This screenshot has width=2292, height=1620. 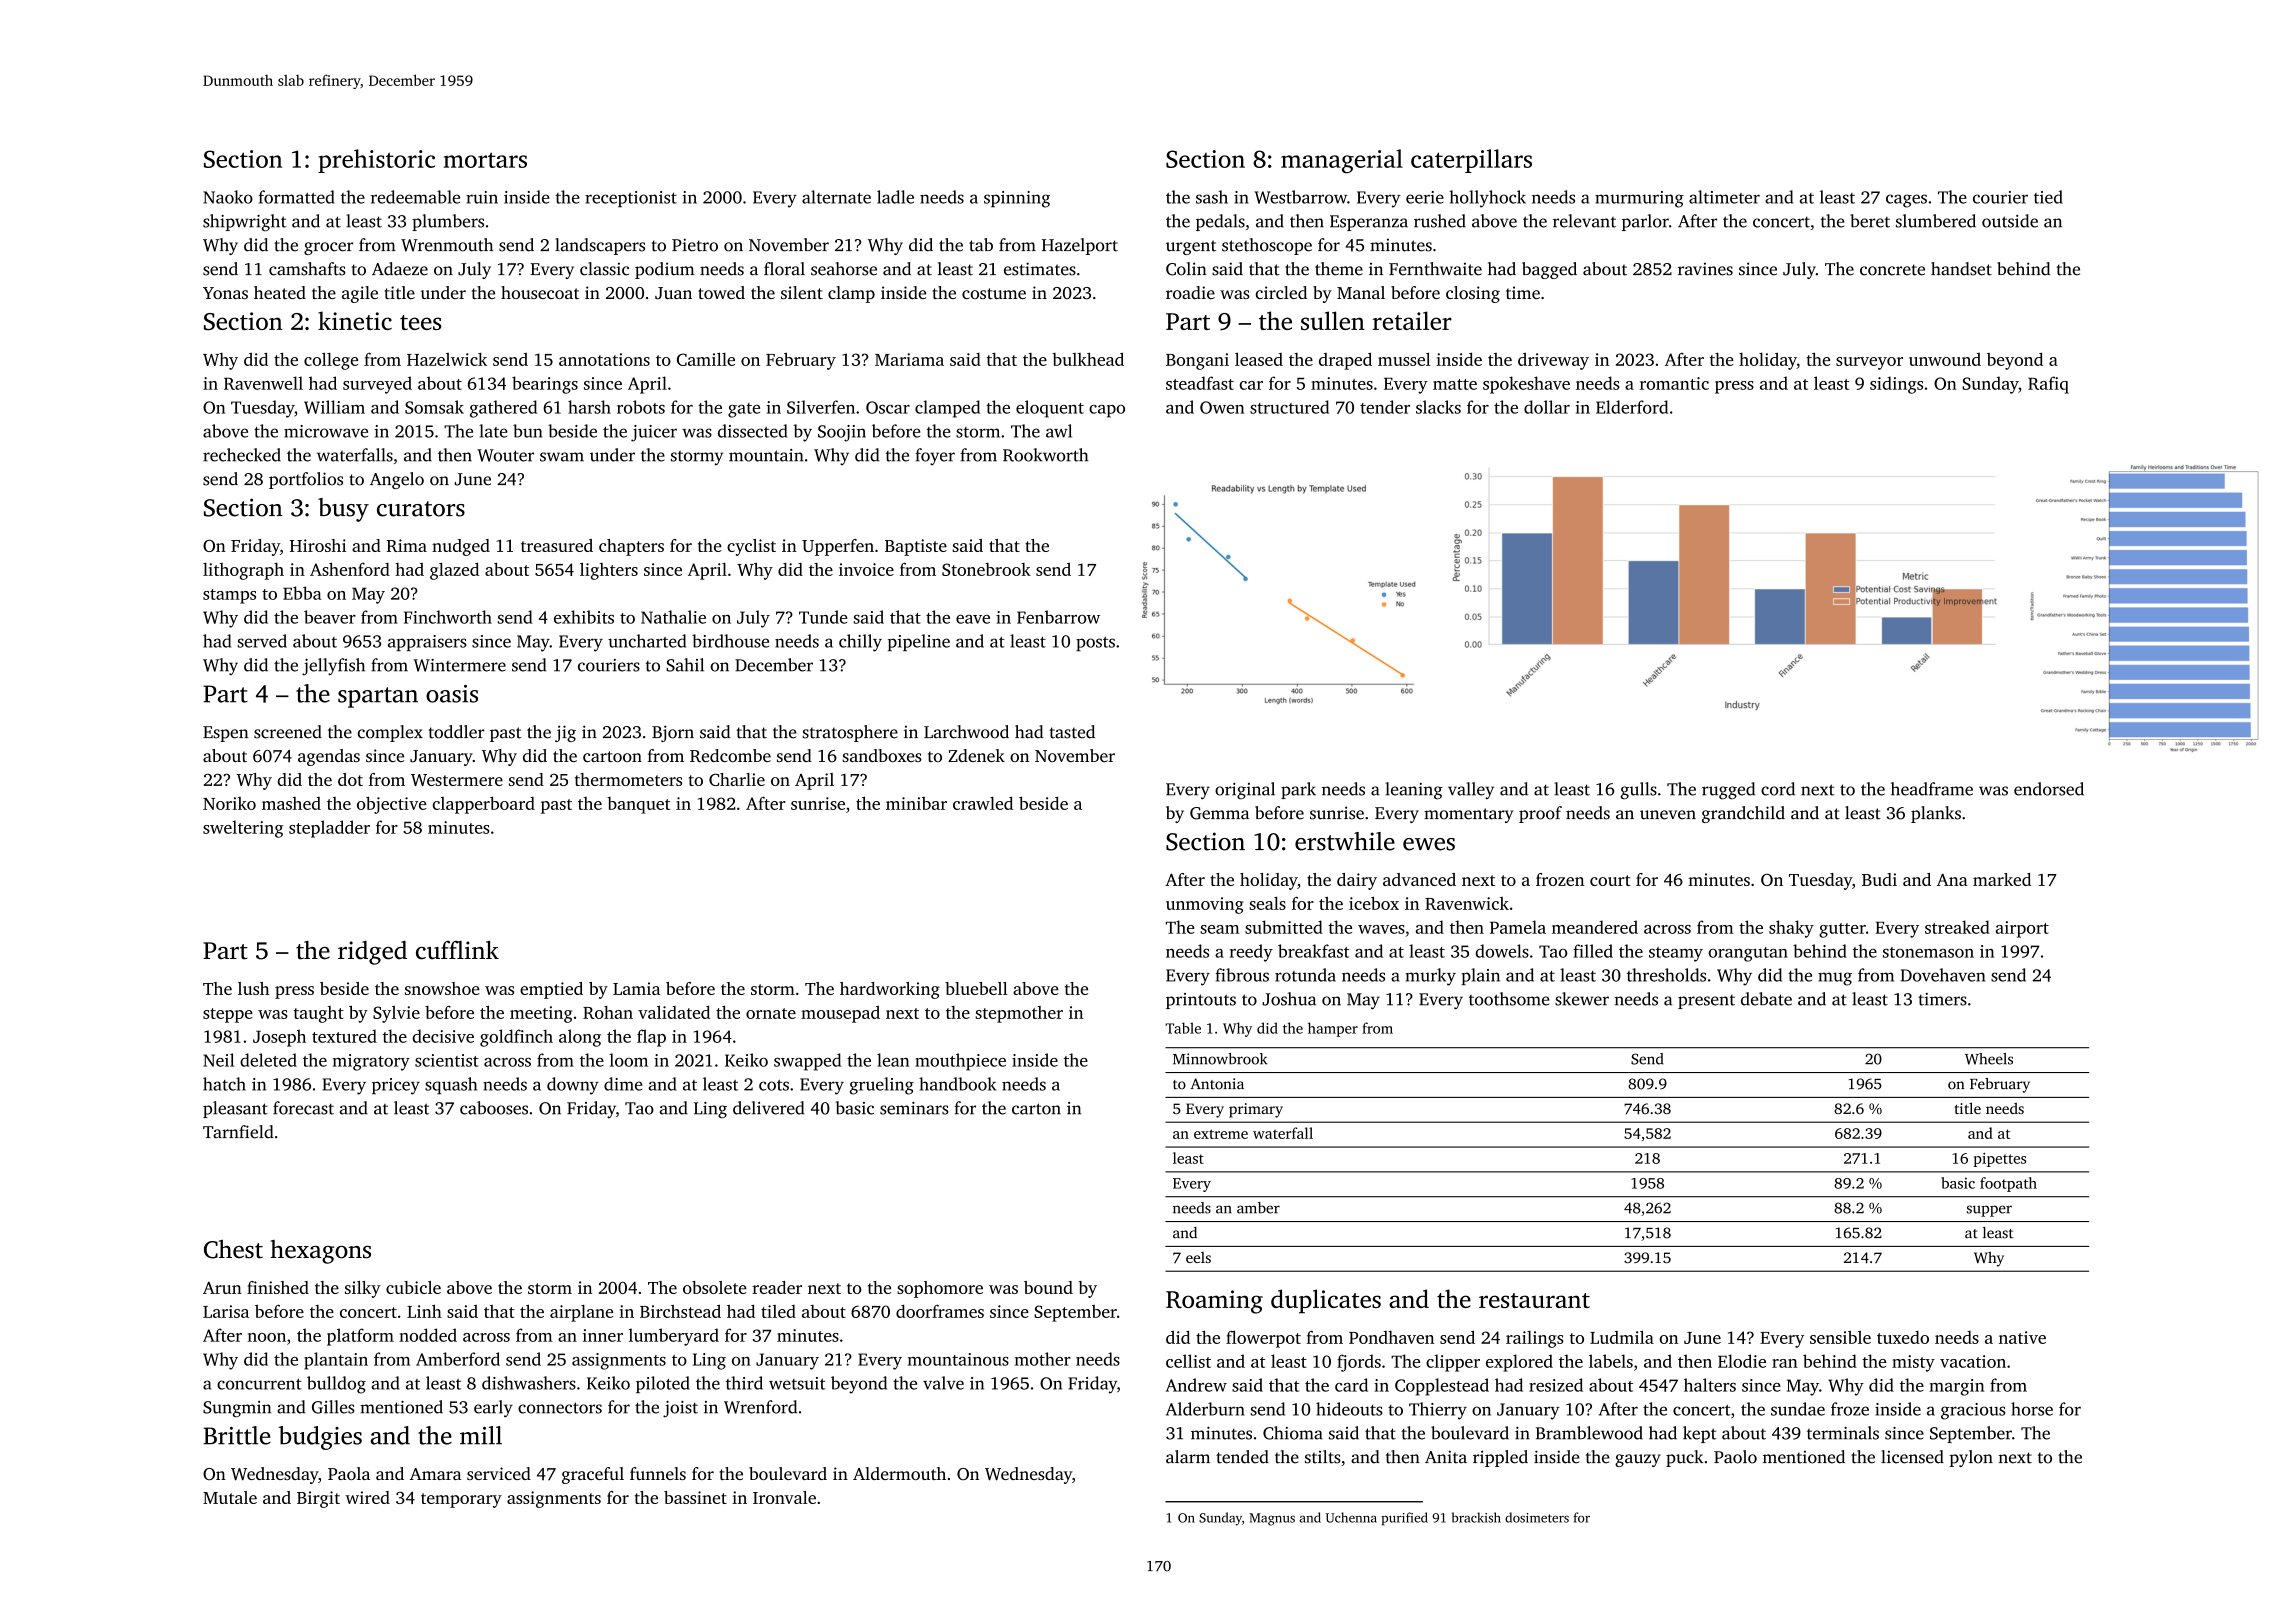 What do you see at coordinates (1928, 952) in the screenshot?
I see `stonemason` at bounding box center [1928, 952].
